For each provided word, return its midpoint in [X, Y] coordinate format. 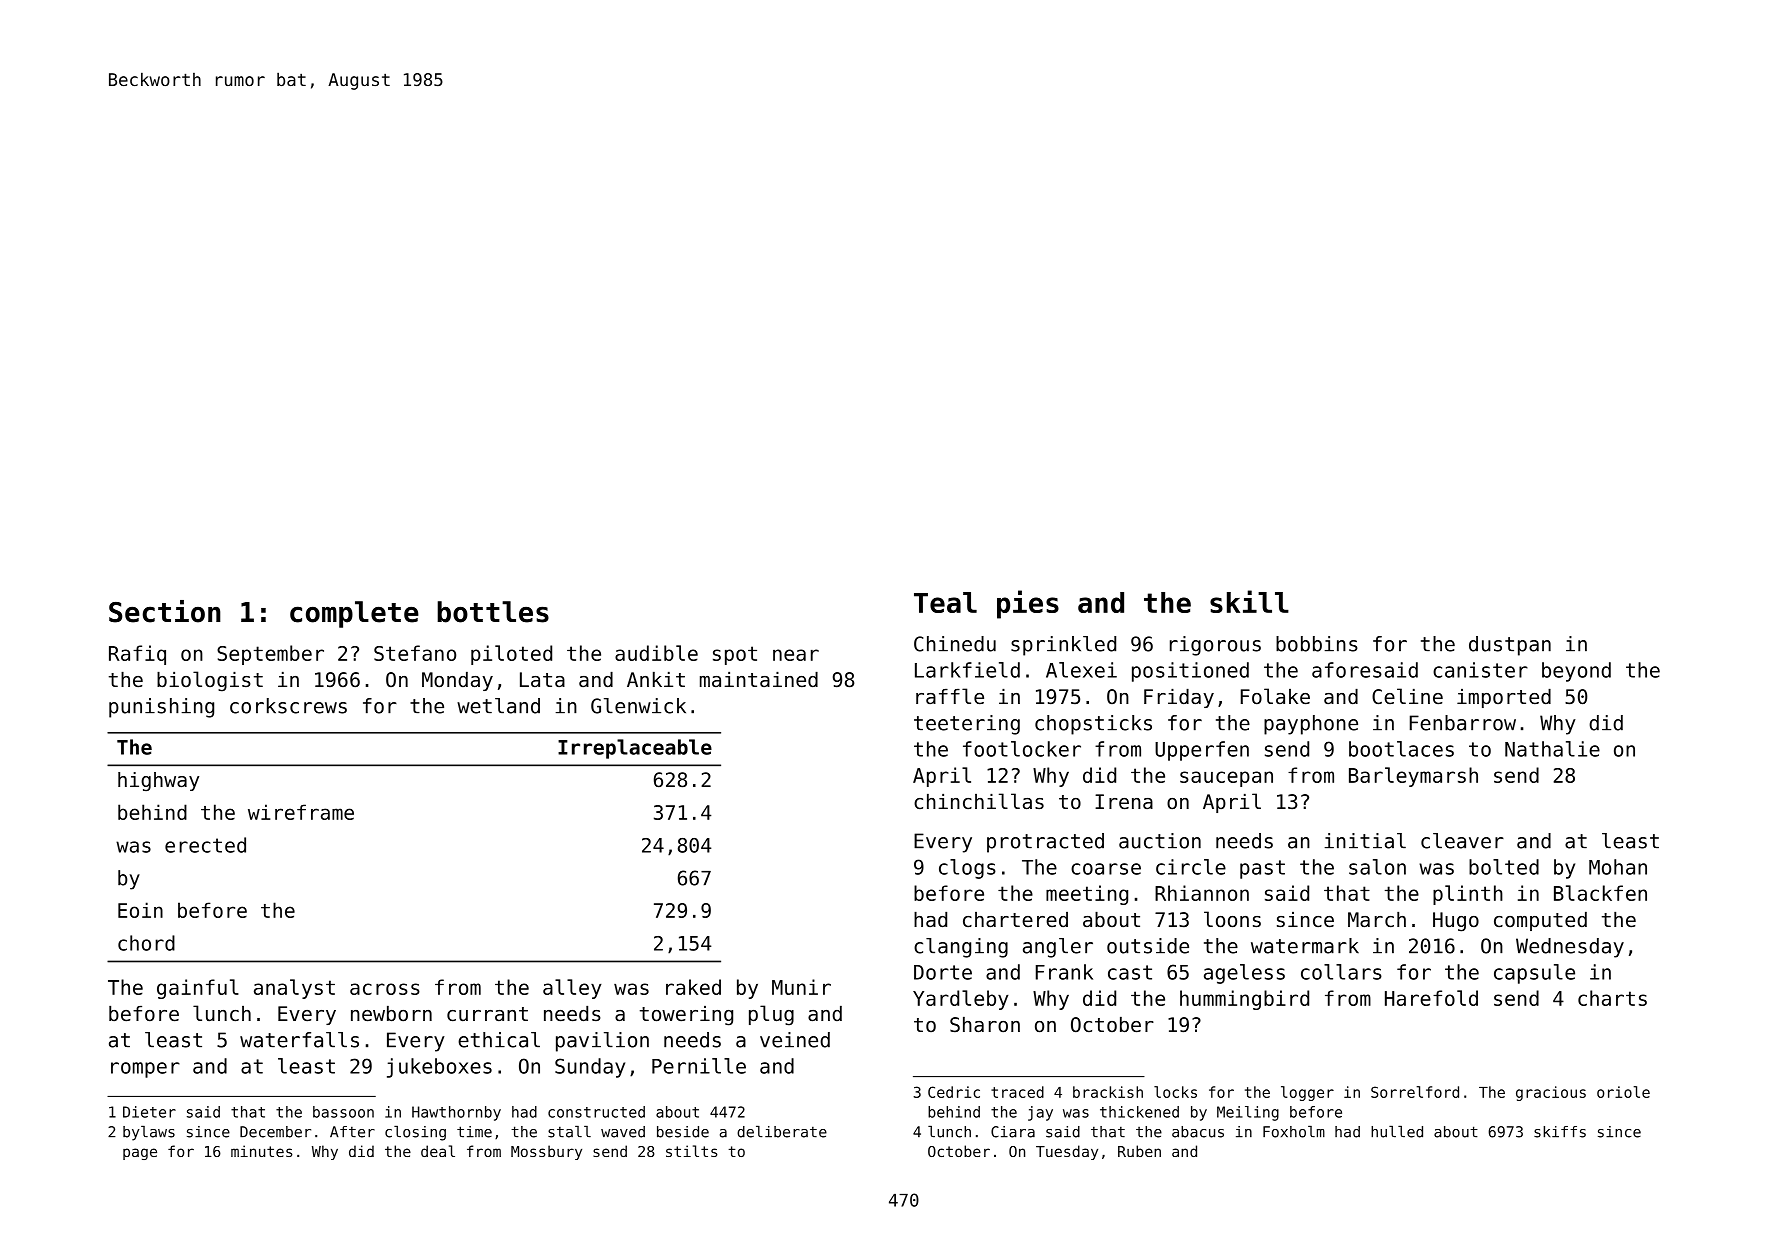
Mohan [1618, 867]
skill [1249, 601]
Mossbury [546, 1152]
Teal [945, 602]
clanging [961, 948]
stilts [692, 1151]
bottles [493, 612]
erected [205, 845]
